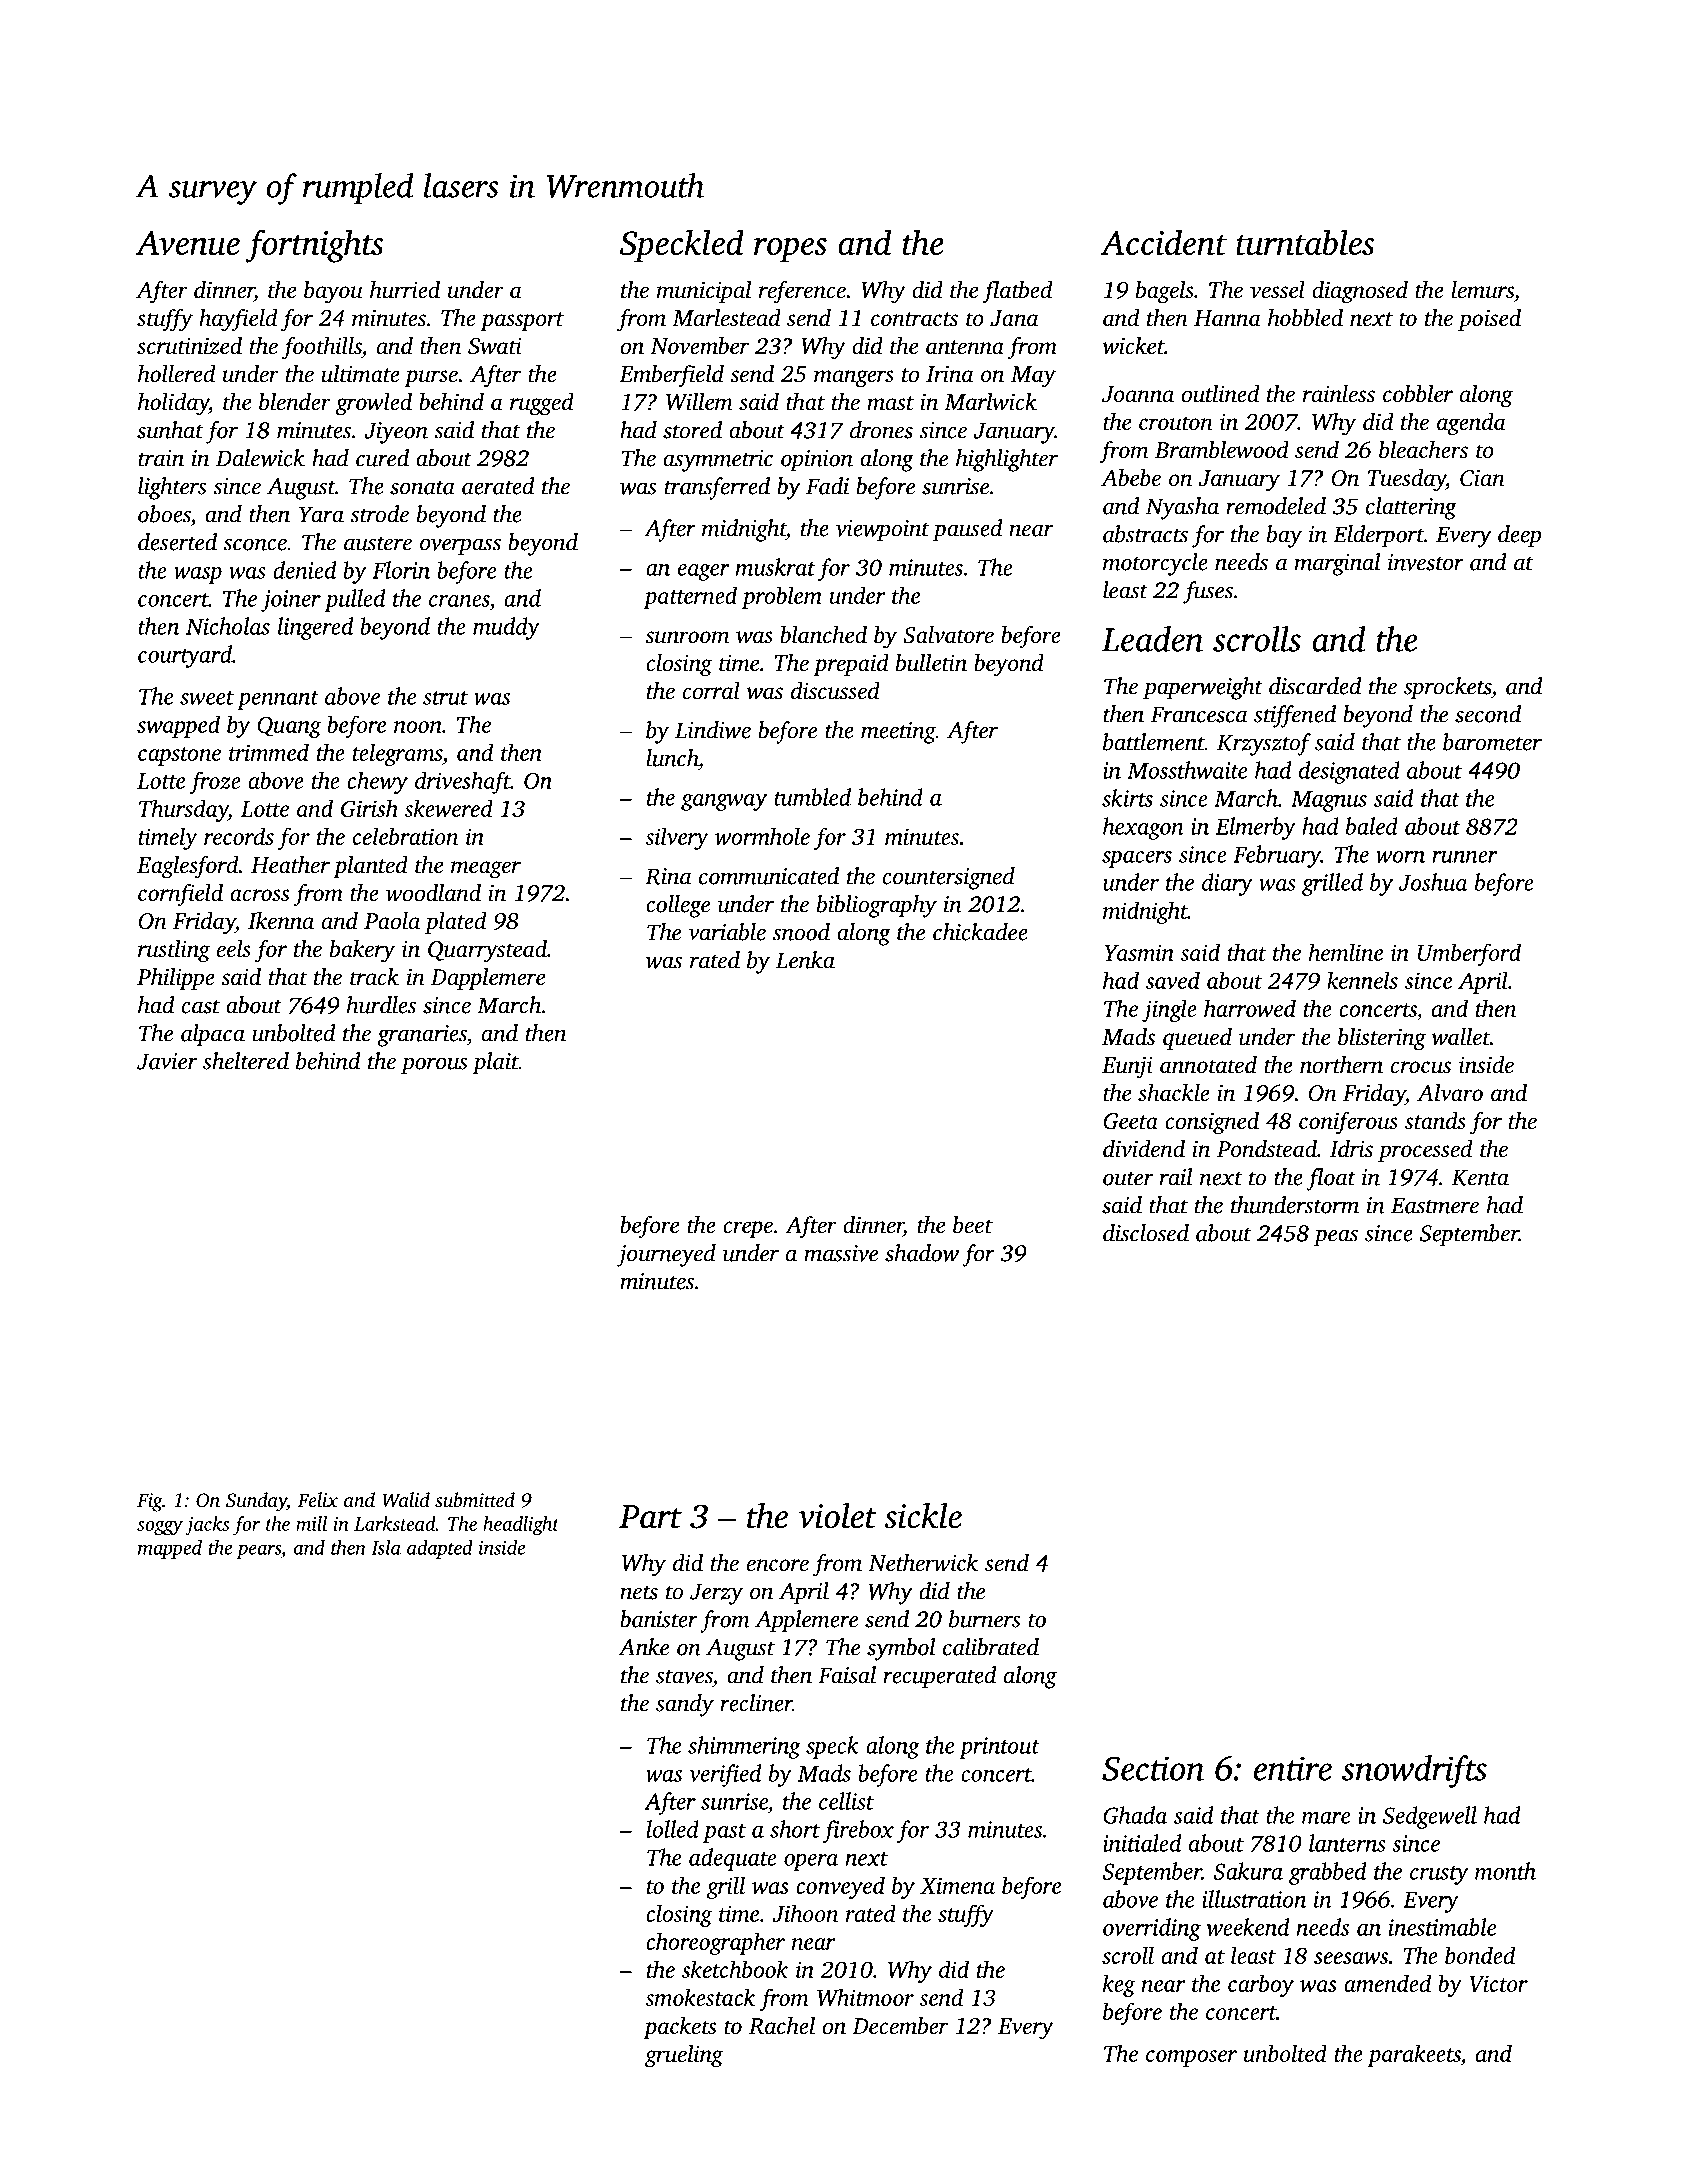 The height and width of the document is (2178, 1683). I want to click on meeting, so click(898, 733).
